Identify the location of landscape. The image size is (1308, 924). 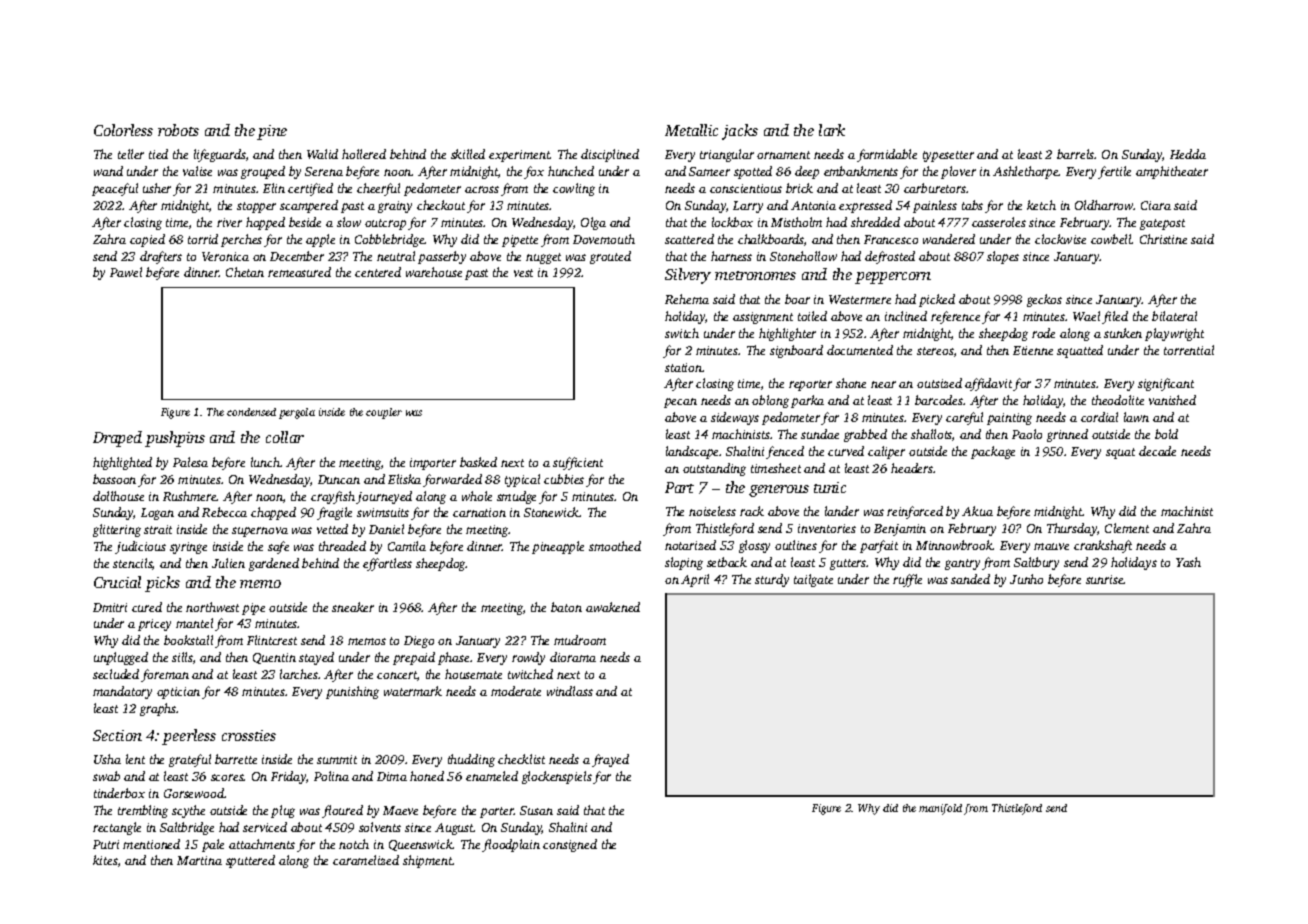
(692, 452).
